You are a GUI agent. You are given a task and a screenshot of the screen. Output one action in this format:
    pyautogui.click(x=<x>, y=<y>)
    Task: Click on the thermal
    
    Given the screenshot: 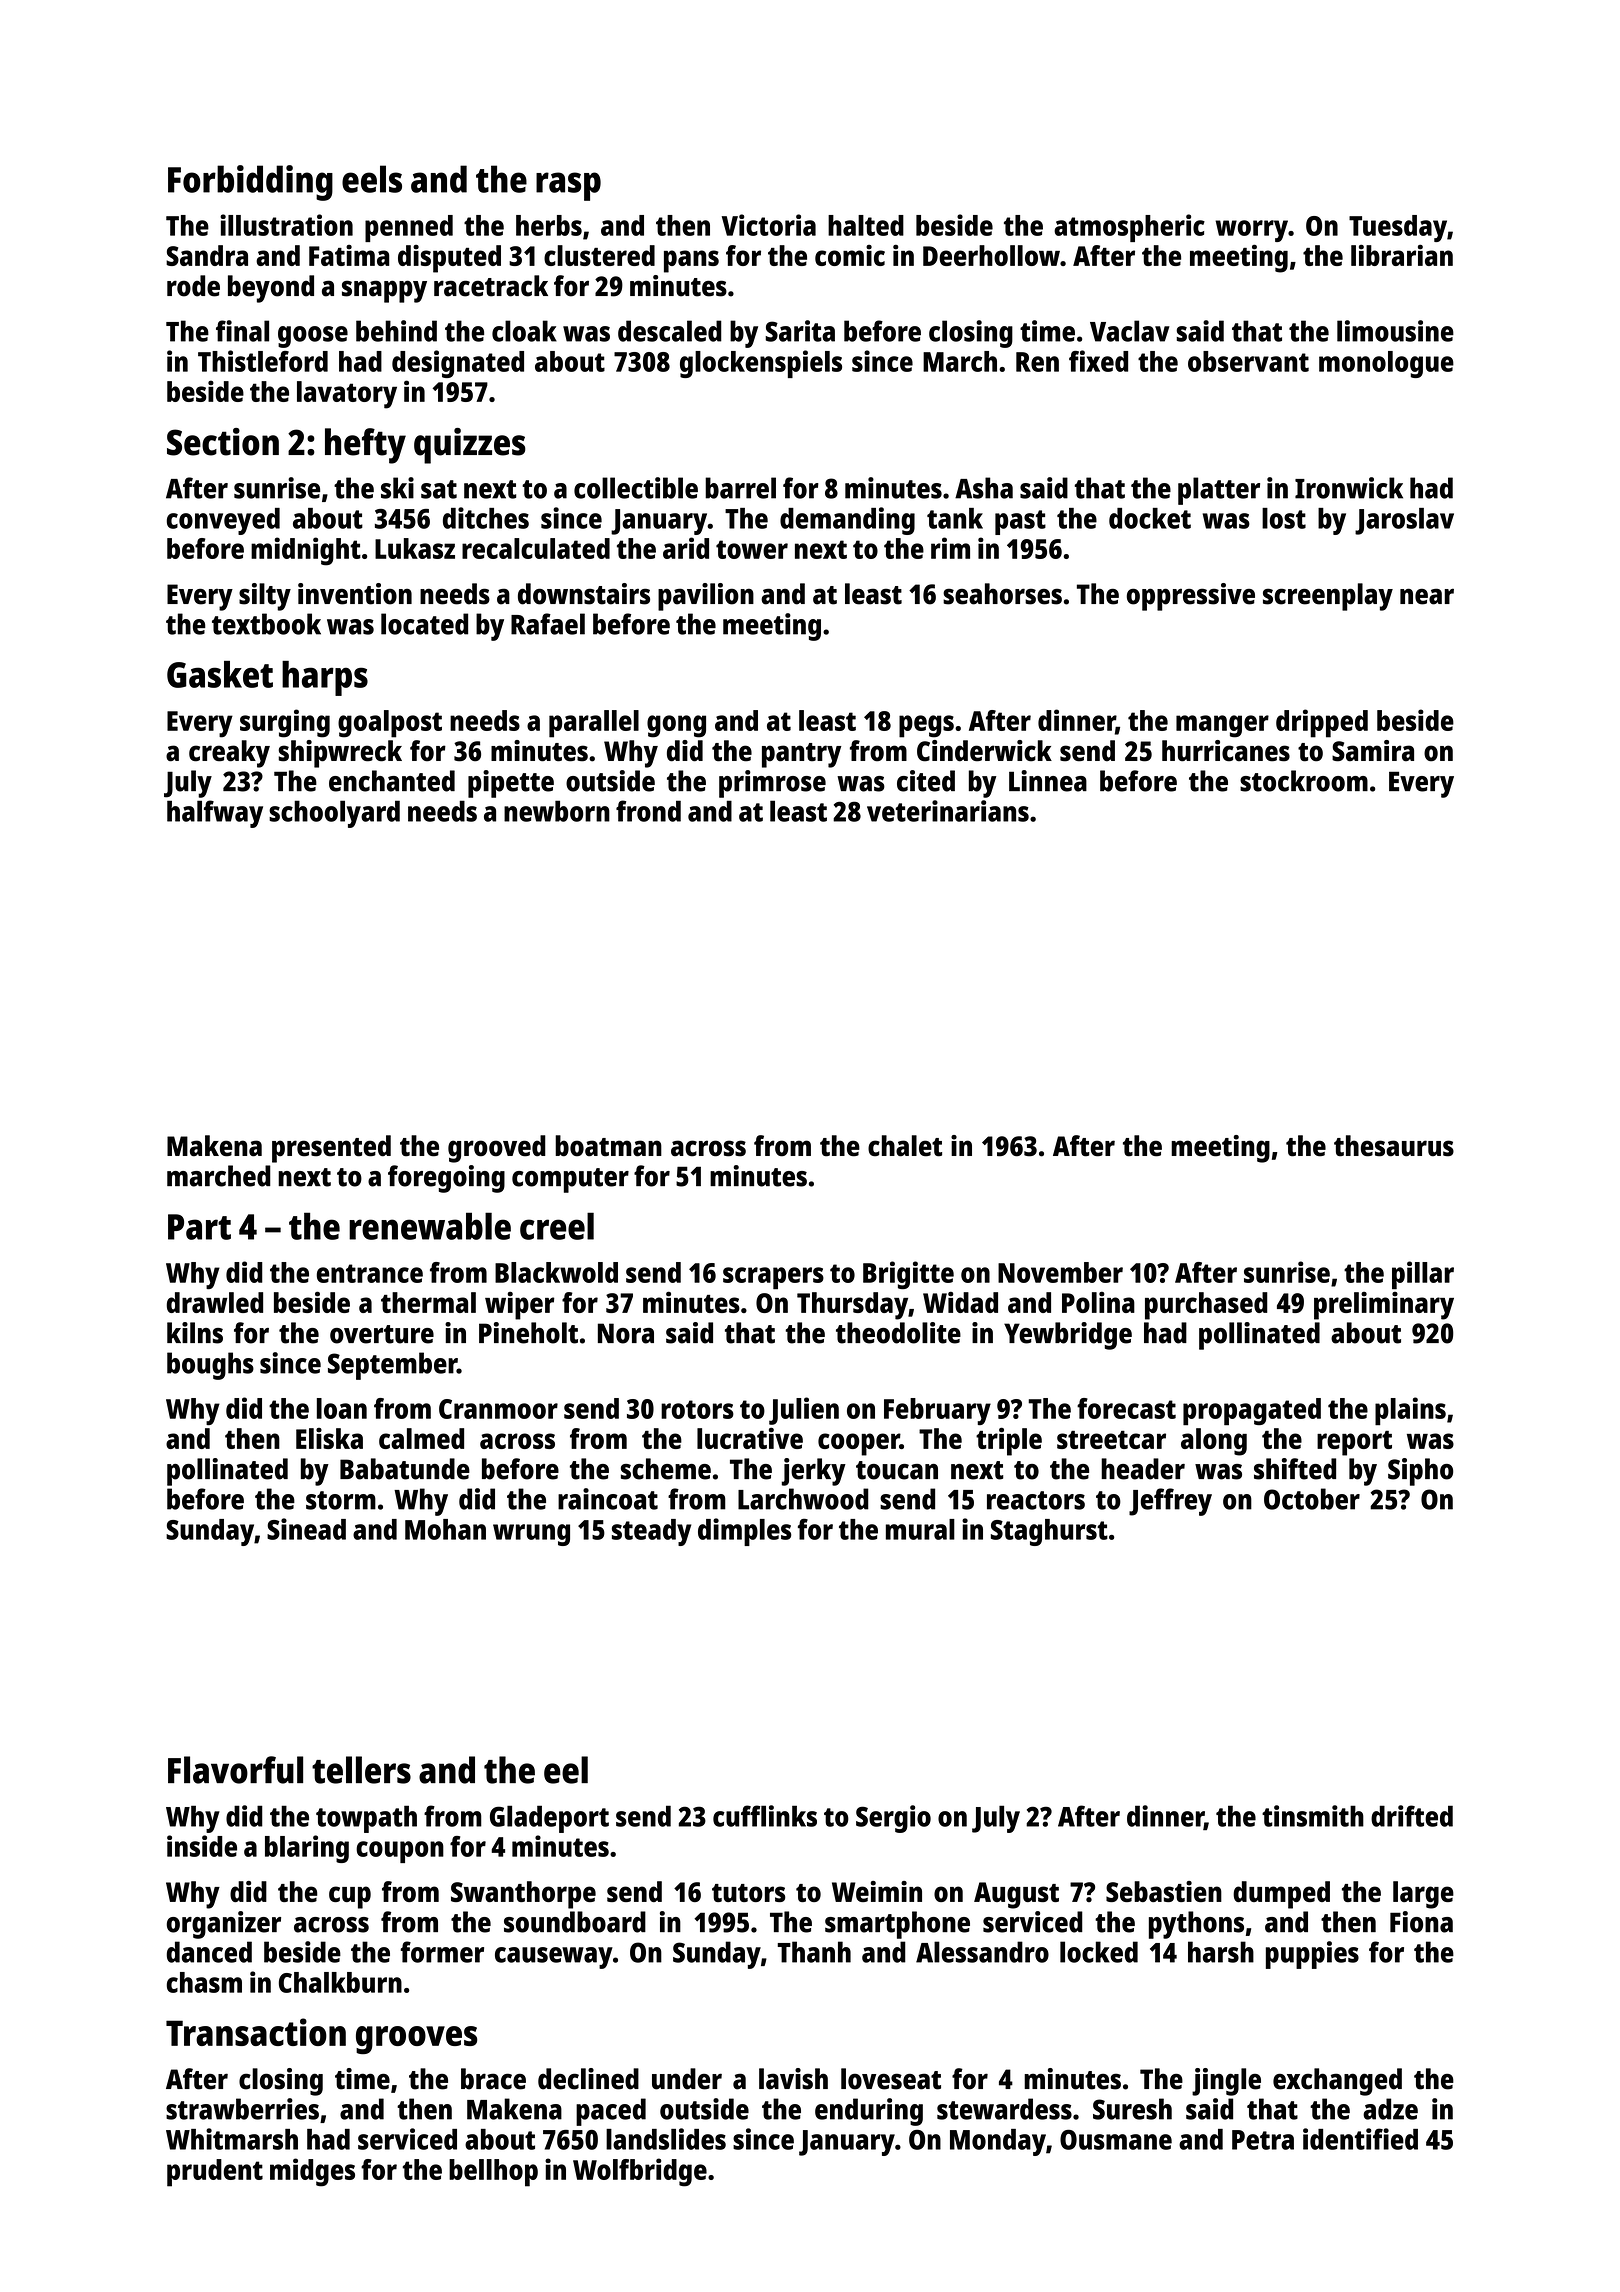 What is the action you would take?
    pyautogui.click(x=428, y=1302)
